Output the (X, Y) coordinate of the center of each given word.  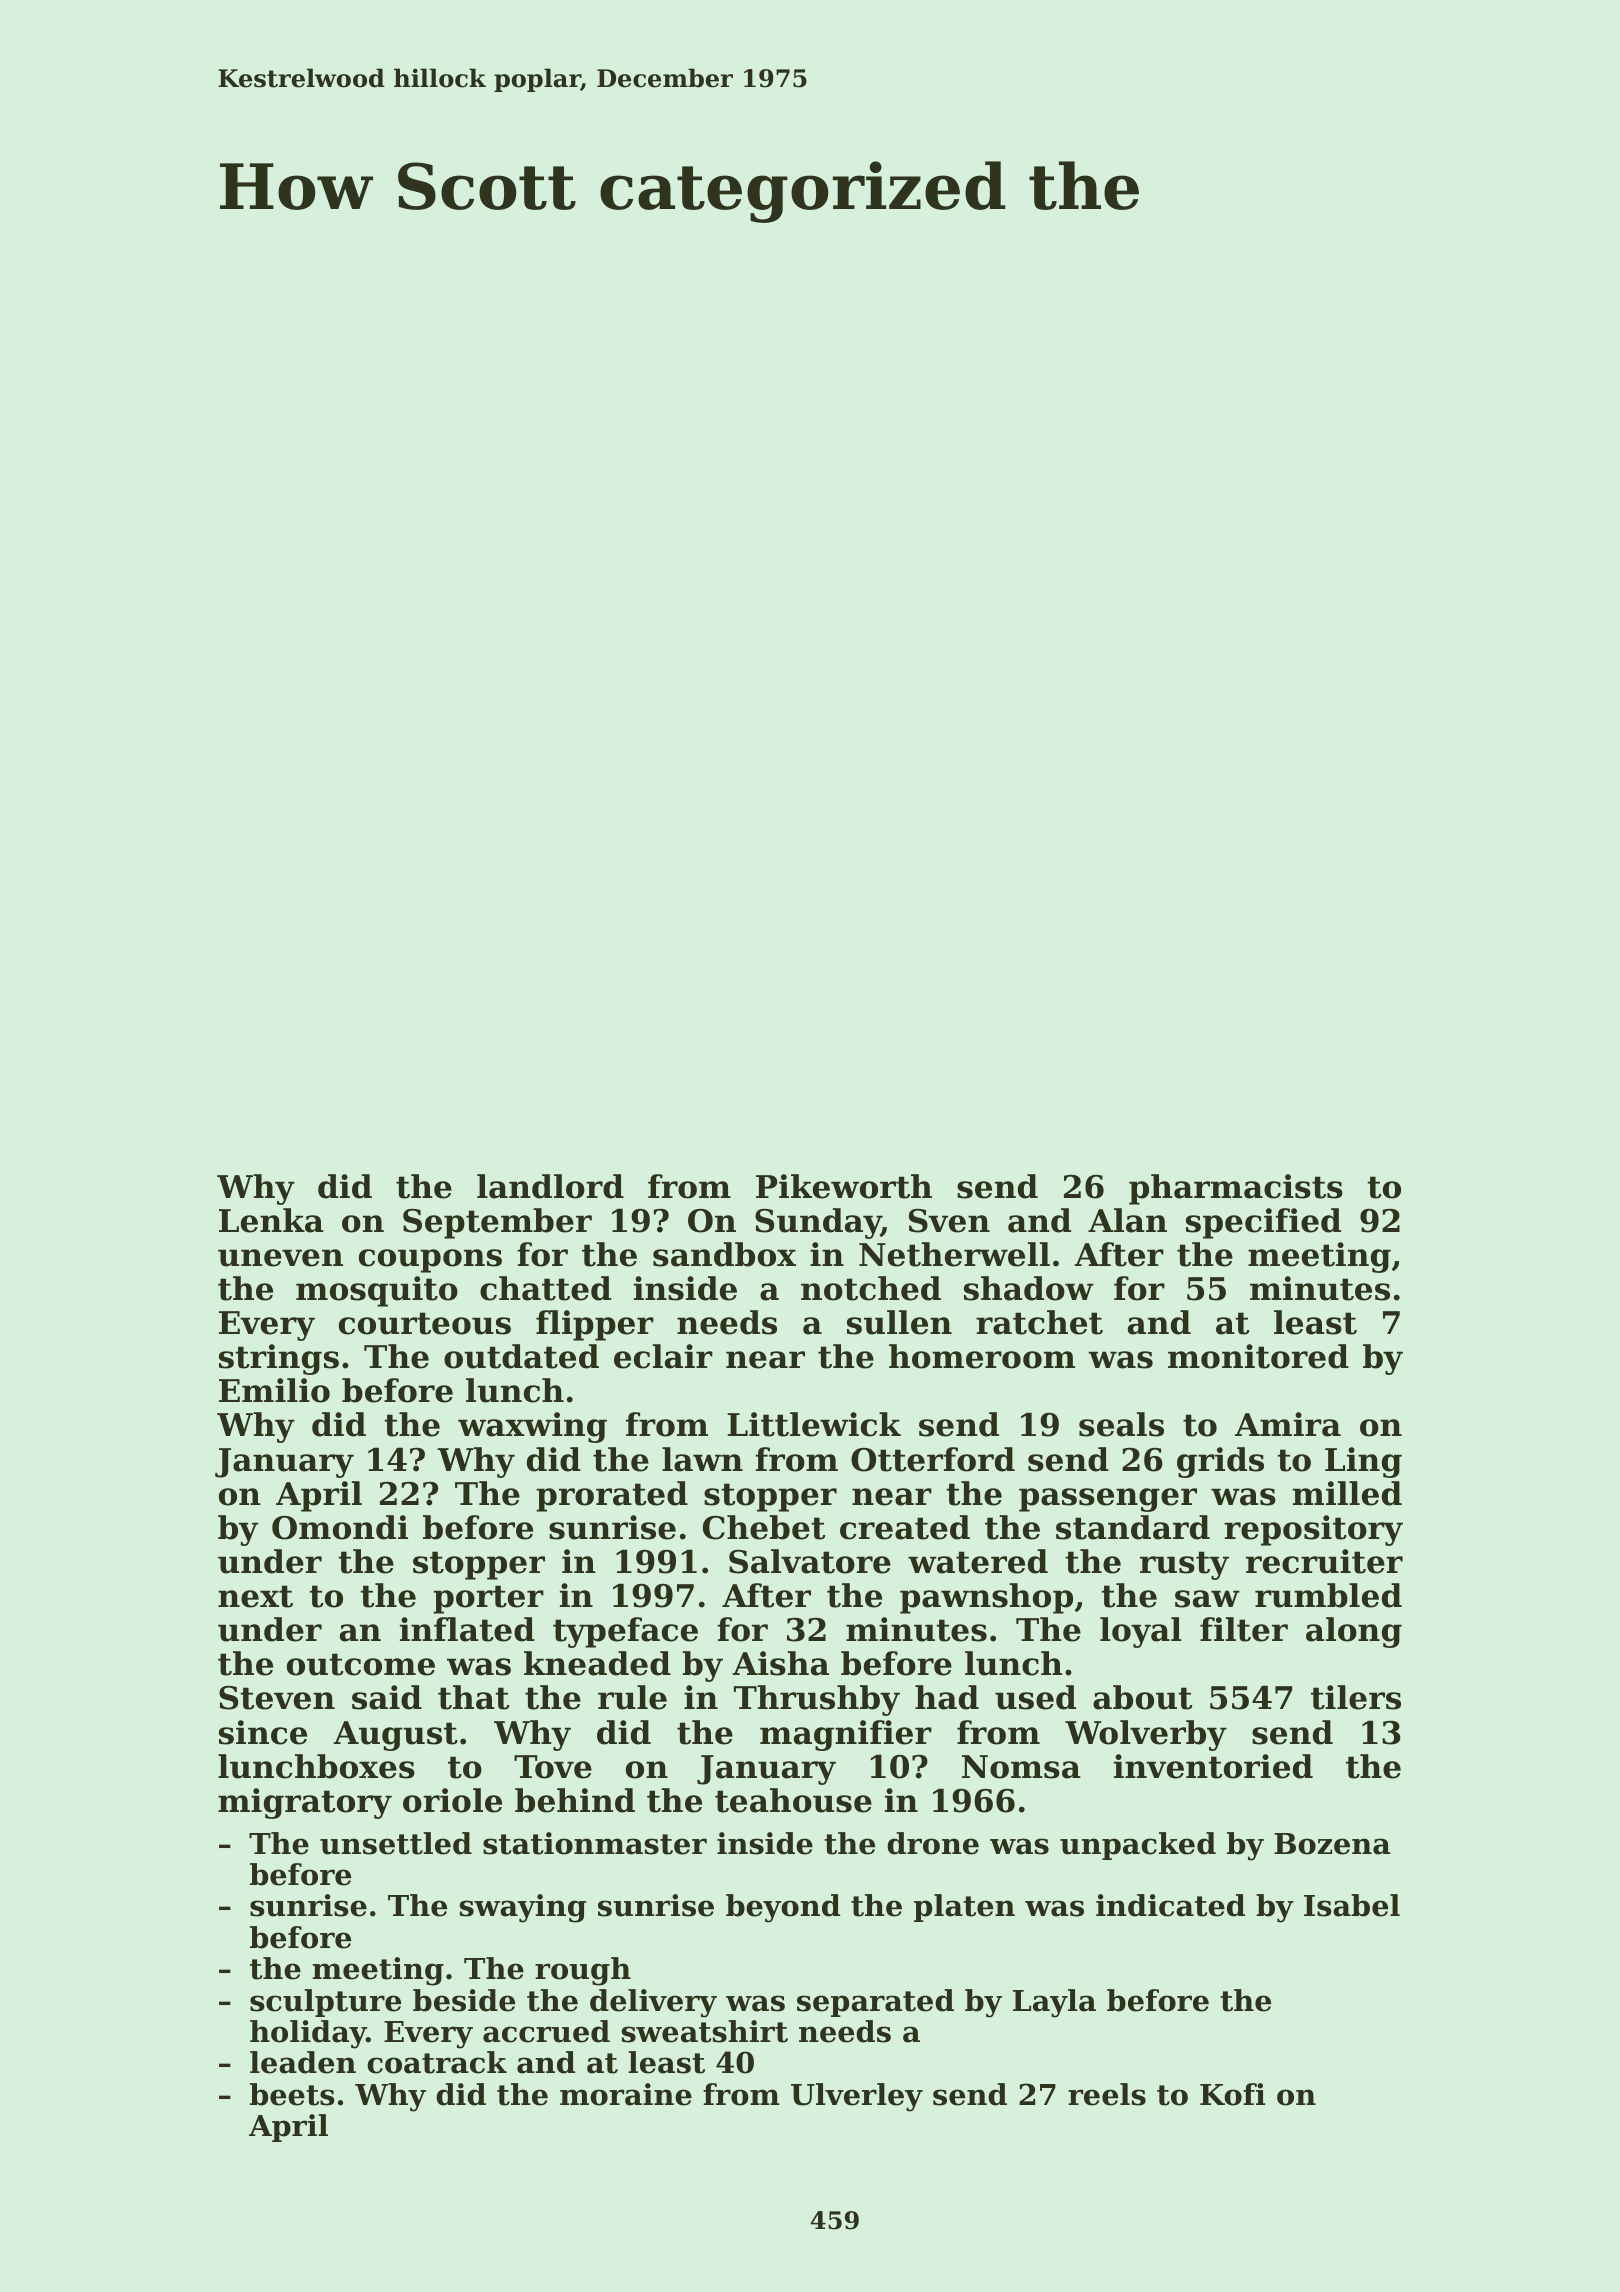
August (395, 1736)
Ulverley (857, 2097)
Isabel (1352, 1905)
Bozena (1332, 1844)
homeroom (982, 1356)
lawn (702, 1459)
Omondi (340, 1527)
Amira (1288, 1424)
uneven (280, 1258)
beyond (783, 1908)
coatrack (437, 2062)
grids (1220, 1462)
